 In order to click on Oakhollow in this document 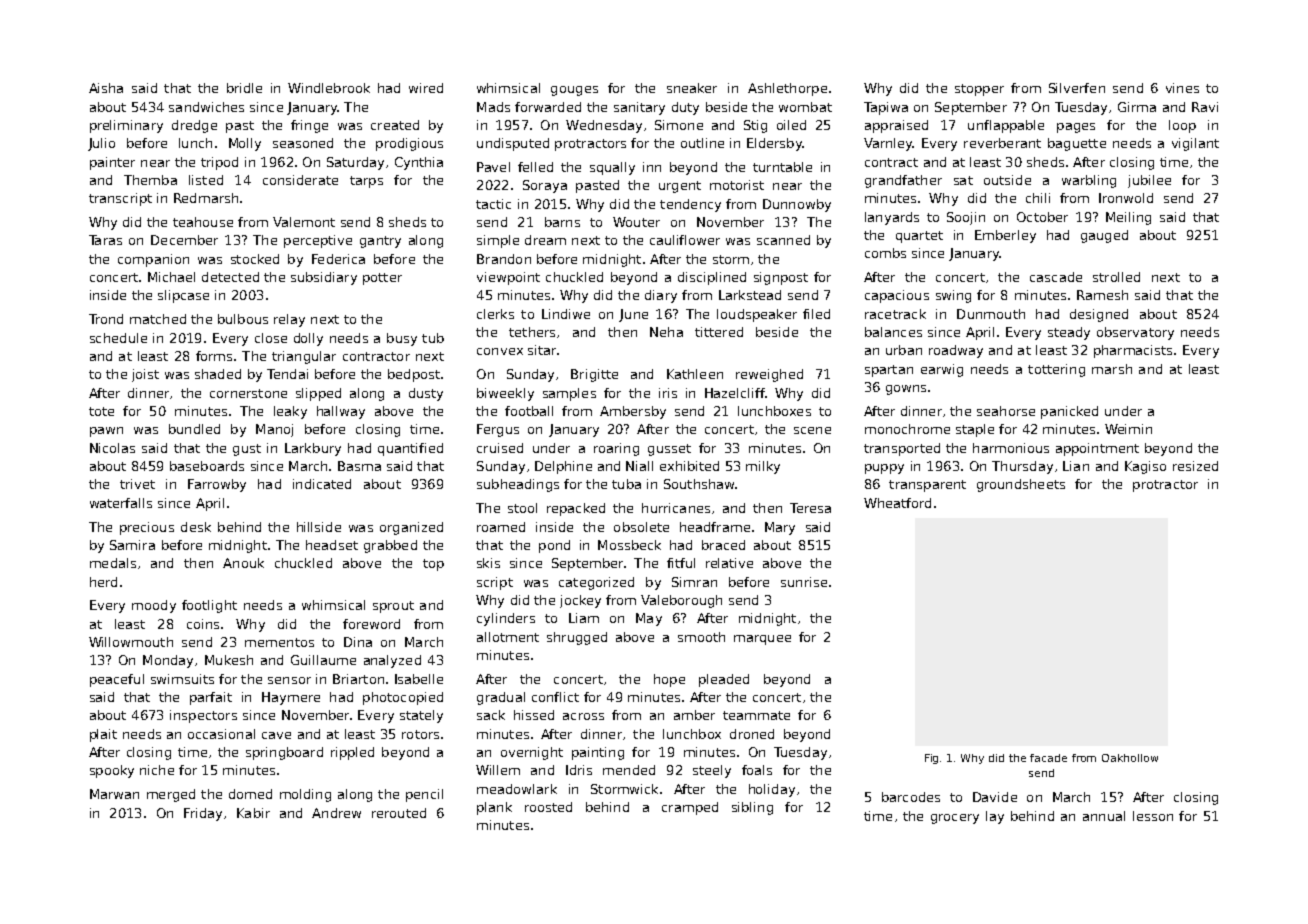, I will do `click(1130, 758)`.
